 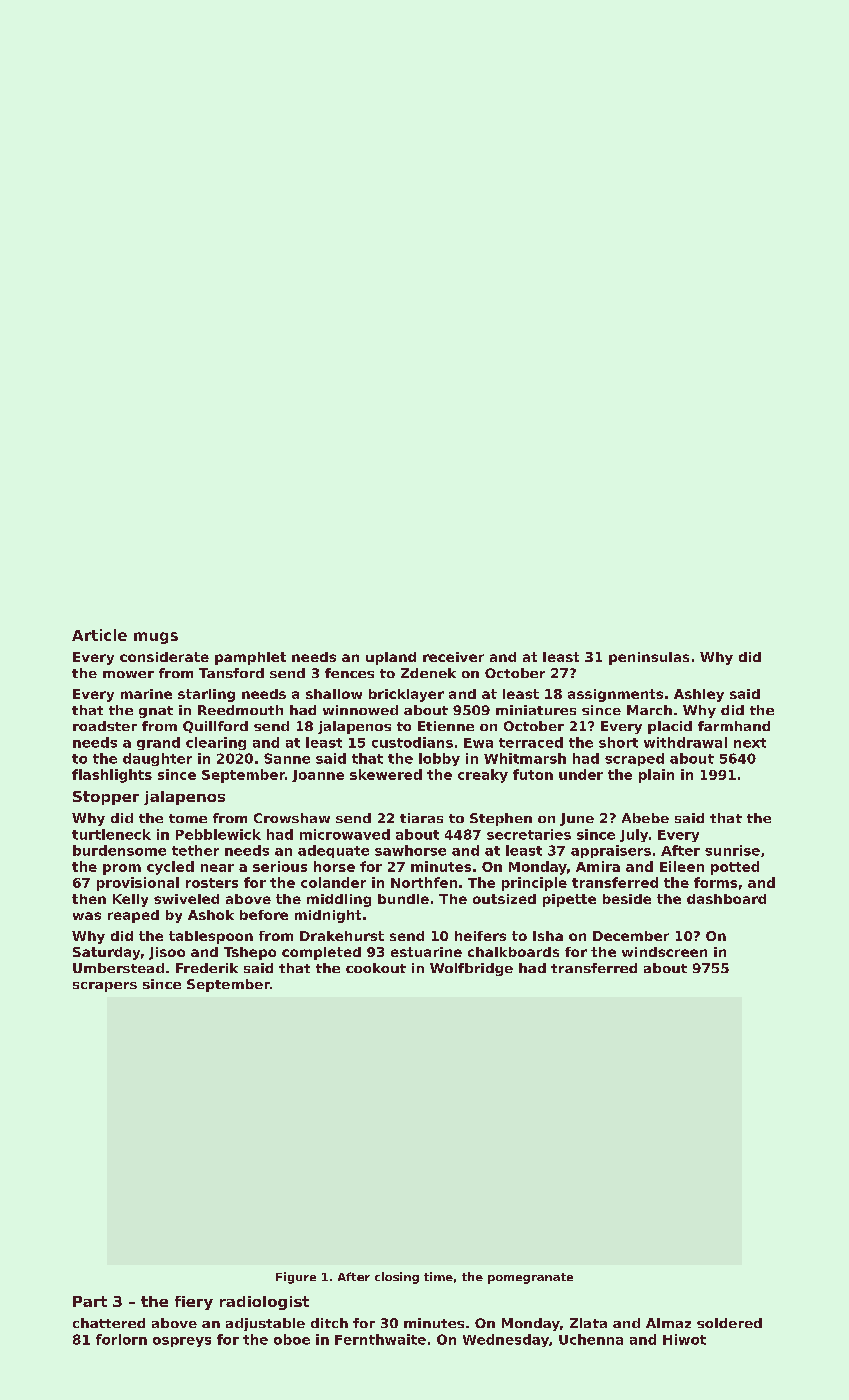 I want to click on Uchenna, so click(x=591, y=1339).
